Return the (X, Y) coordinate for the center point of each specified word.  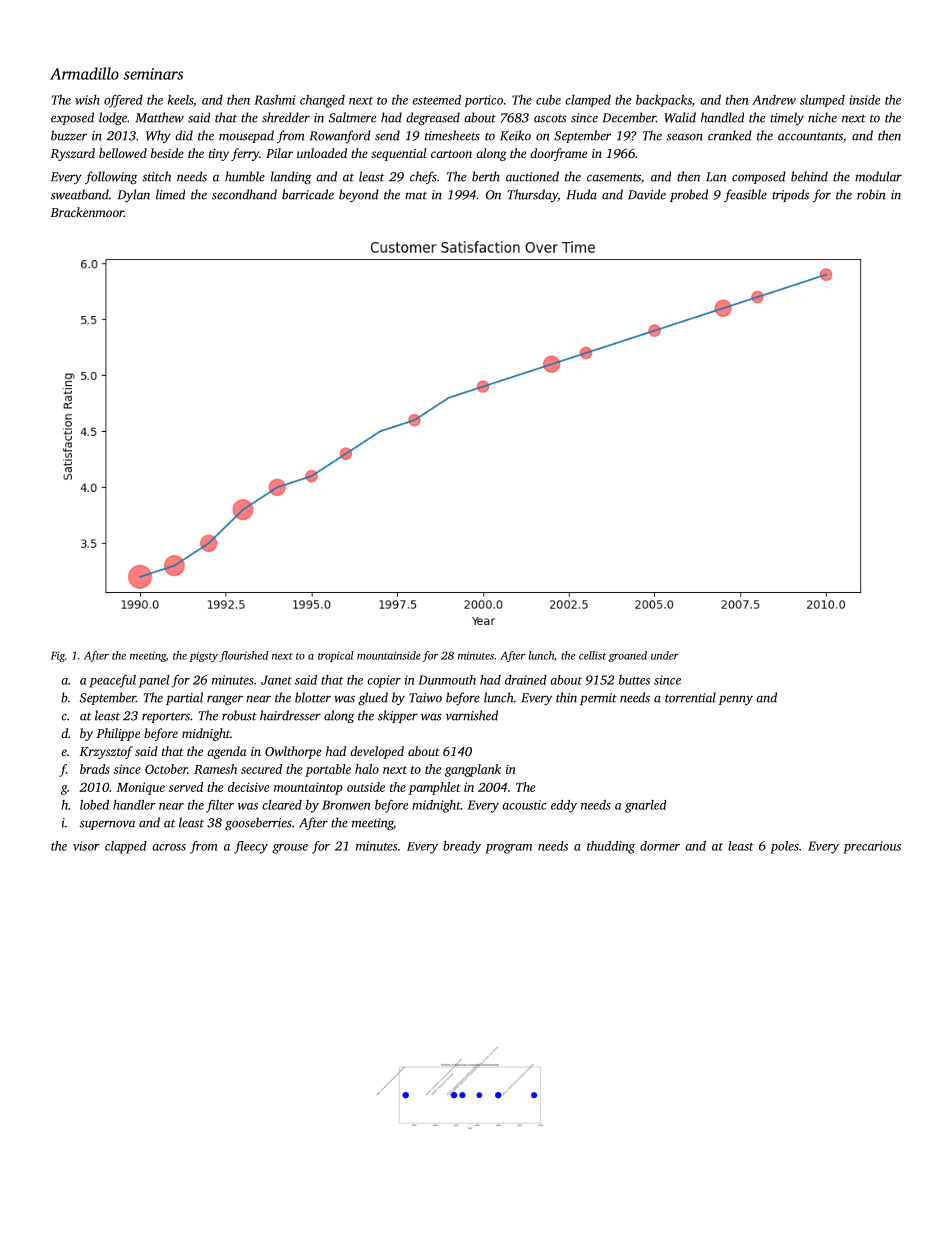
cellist (592, 655)
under (665, 655)
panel (154, 681)
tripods (790, 195)
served (186, 787)
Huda (582, 194)
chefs (423, 177)
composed (759, 177)
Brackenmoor (87, 212)
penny (736, 700)
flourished (243, 656)
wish (87, 100)
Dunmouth (447, 680)
